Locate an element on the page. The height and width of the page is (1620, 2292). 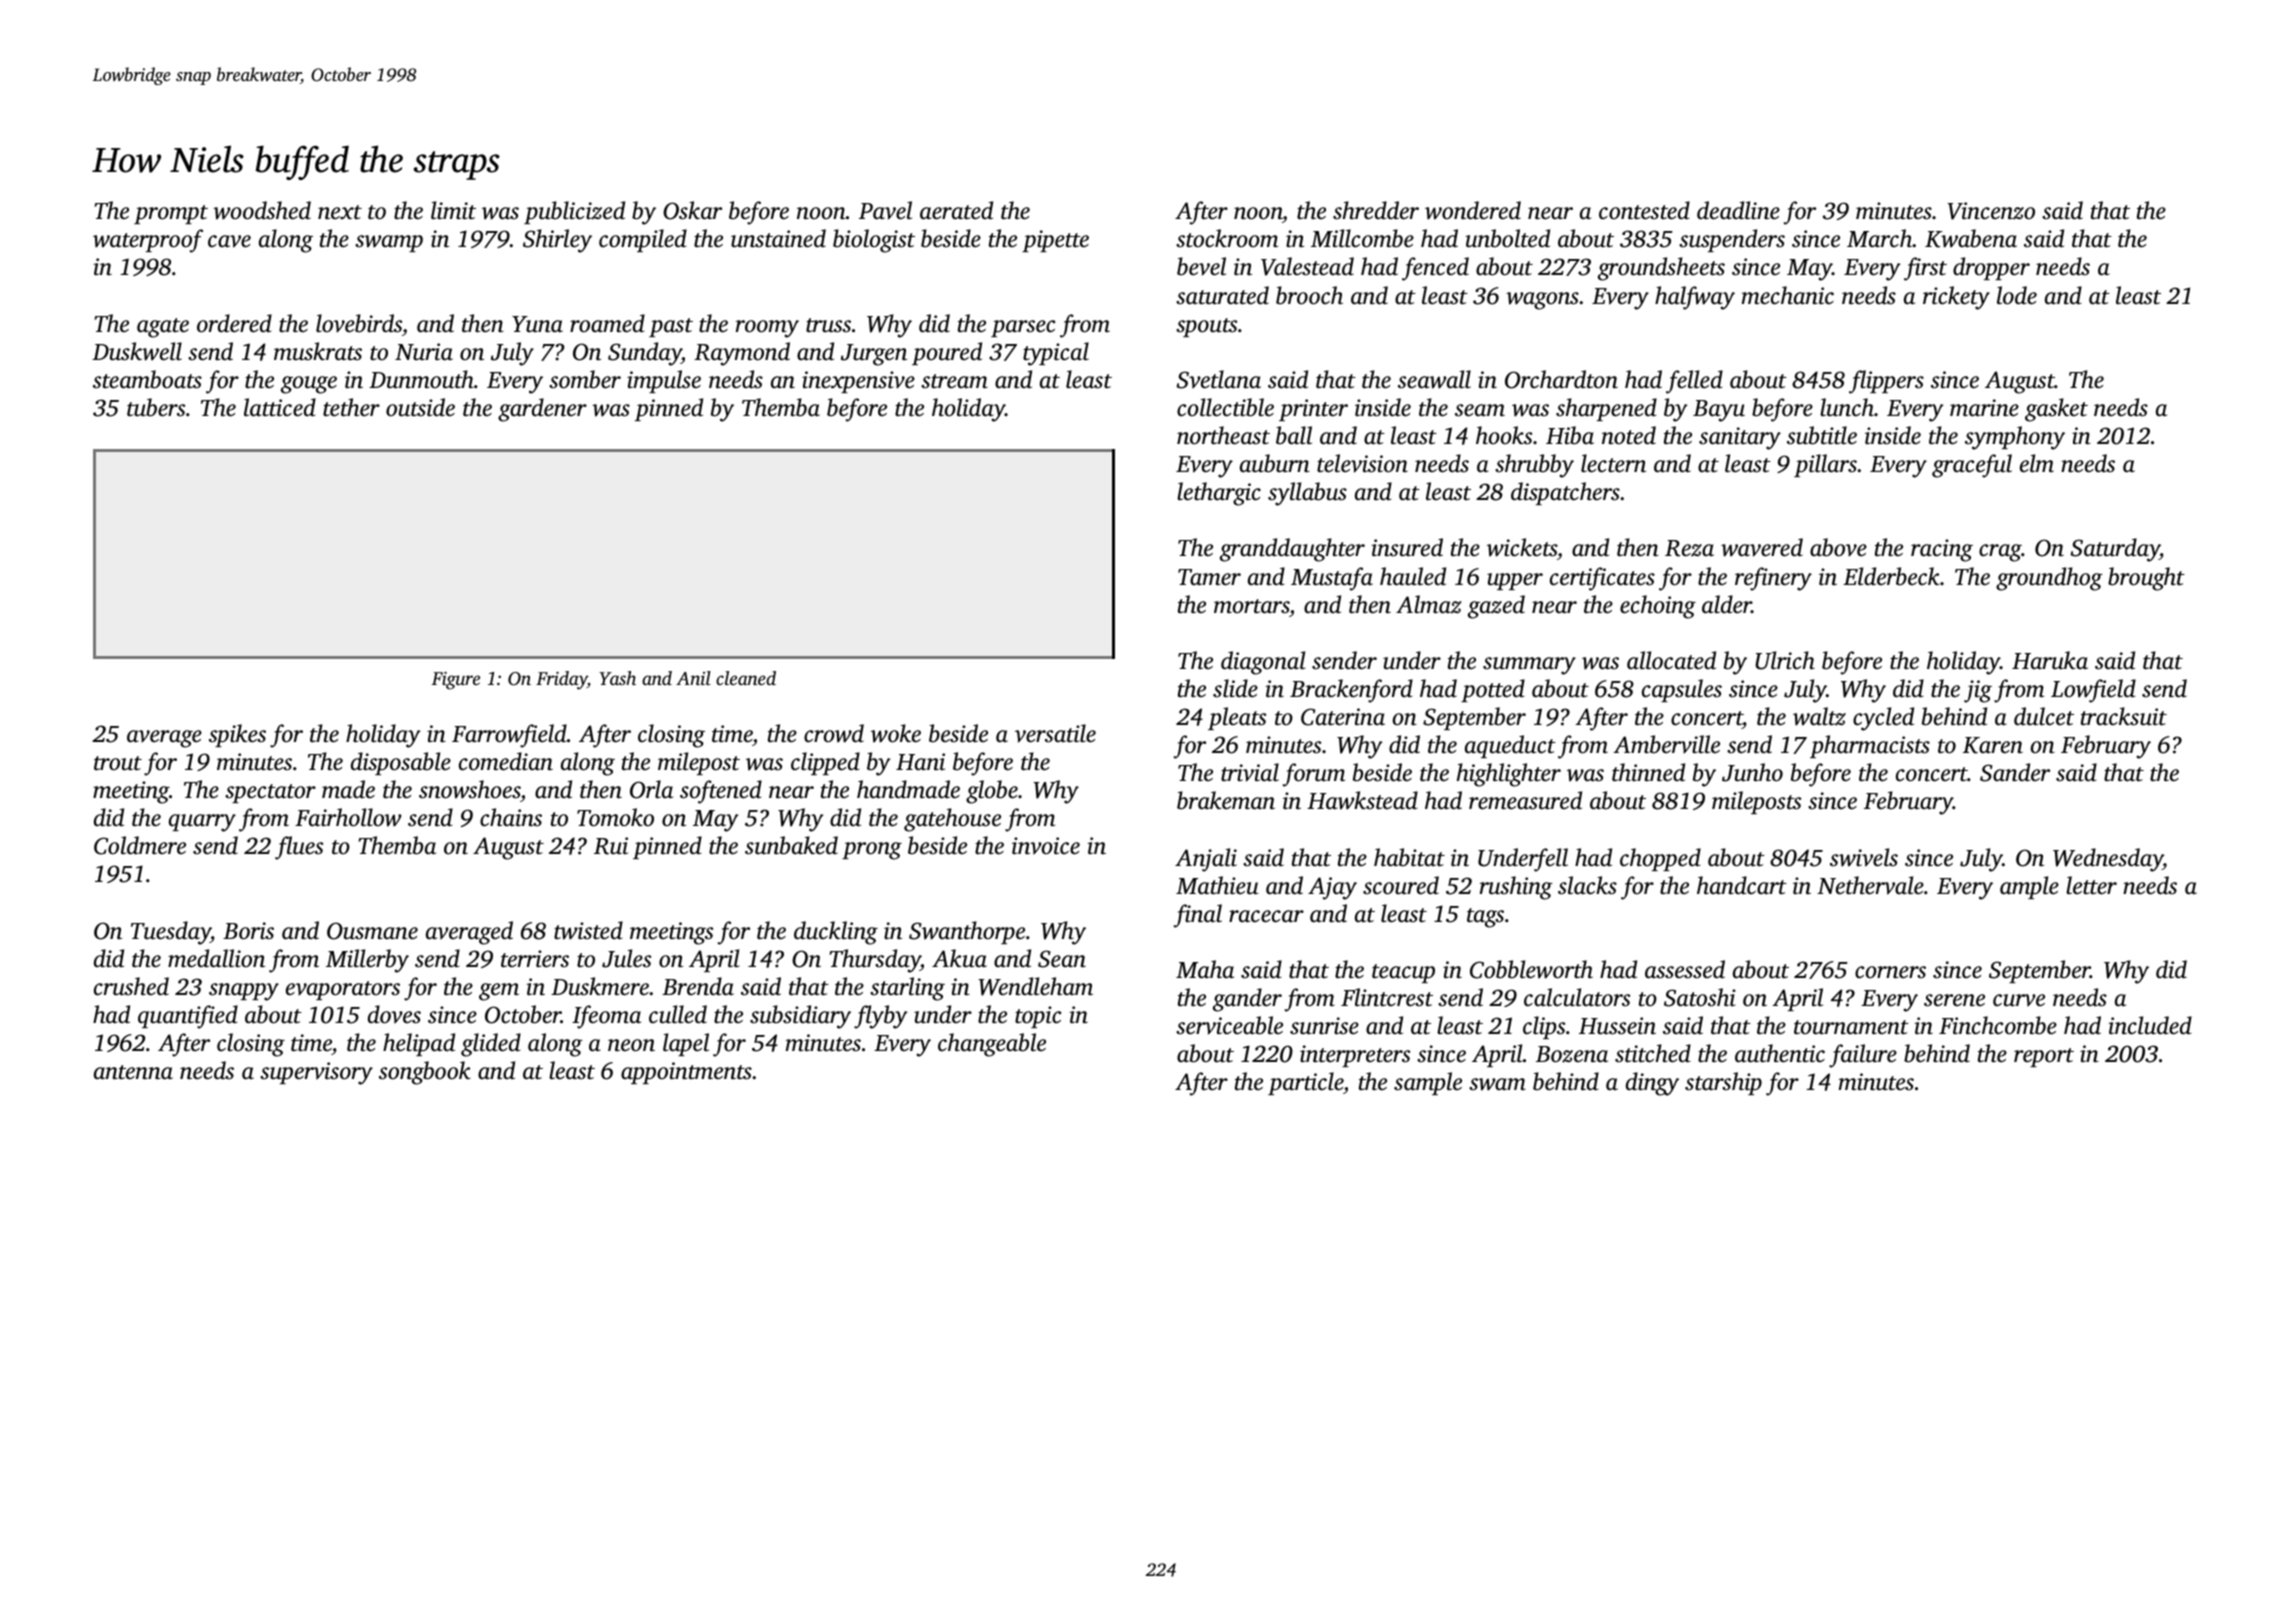
cleaned is located at coordinates (746, 678).
